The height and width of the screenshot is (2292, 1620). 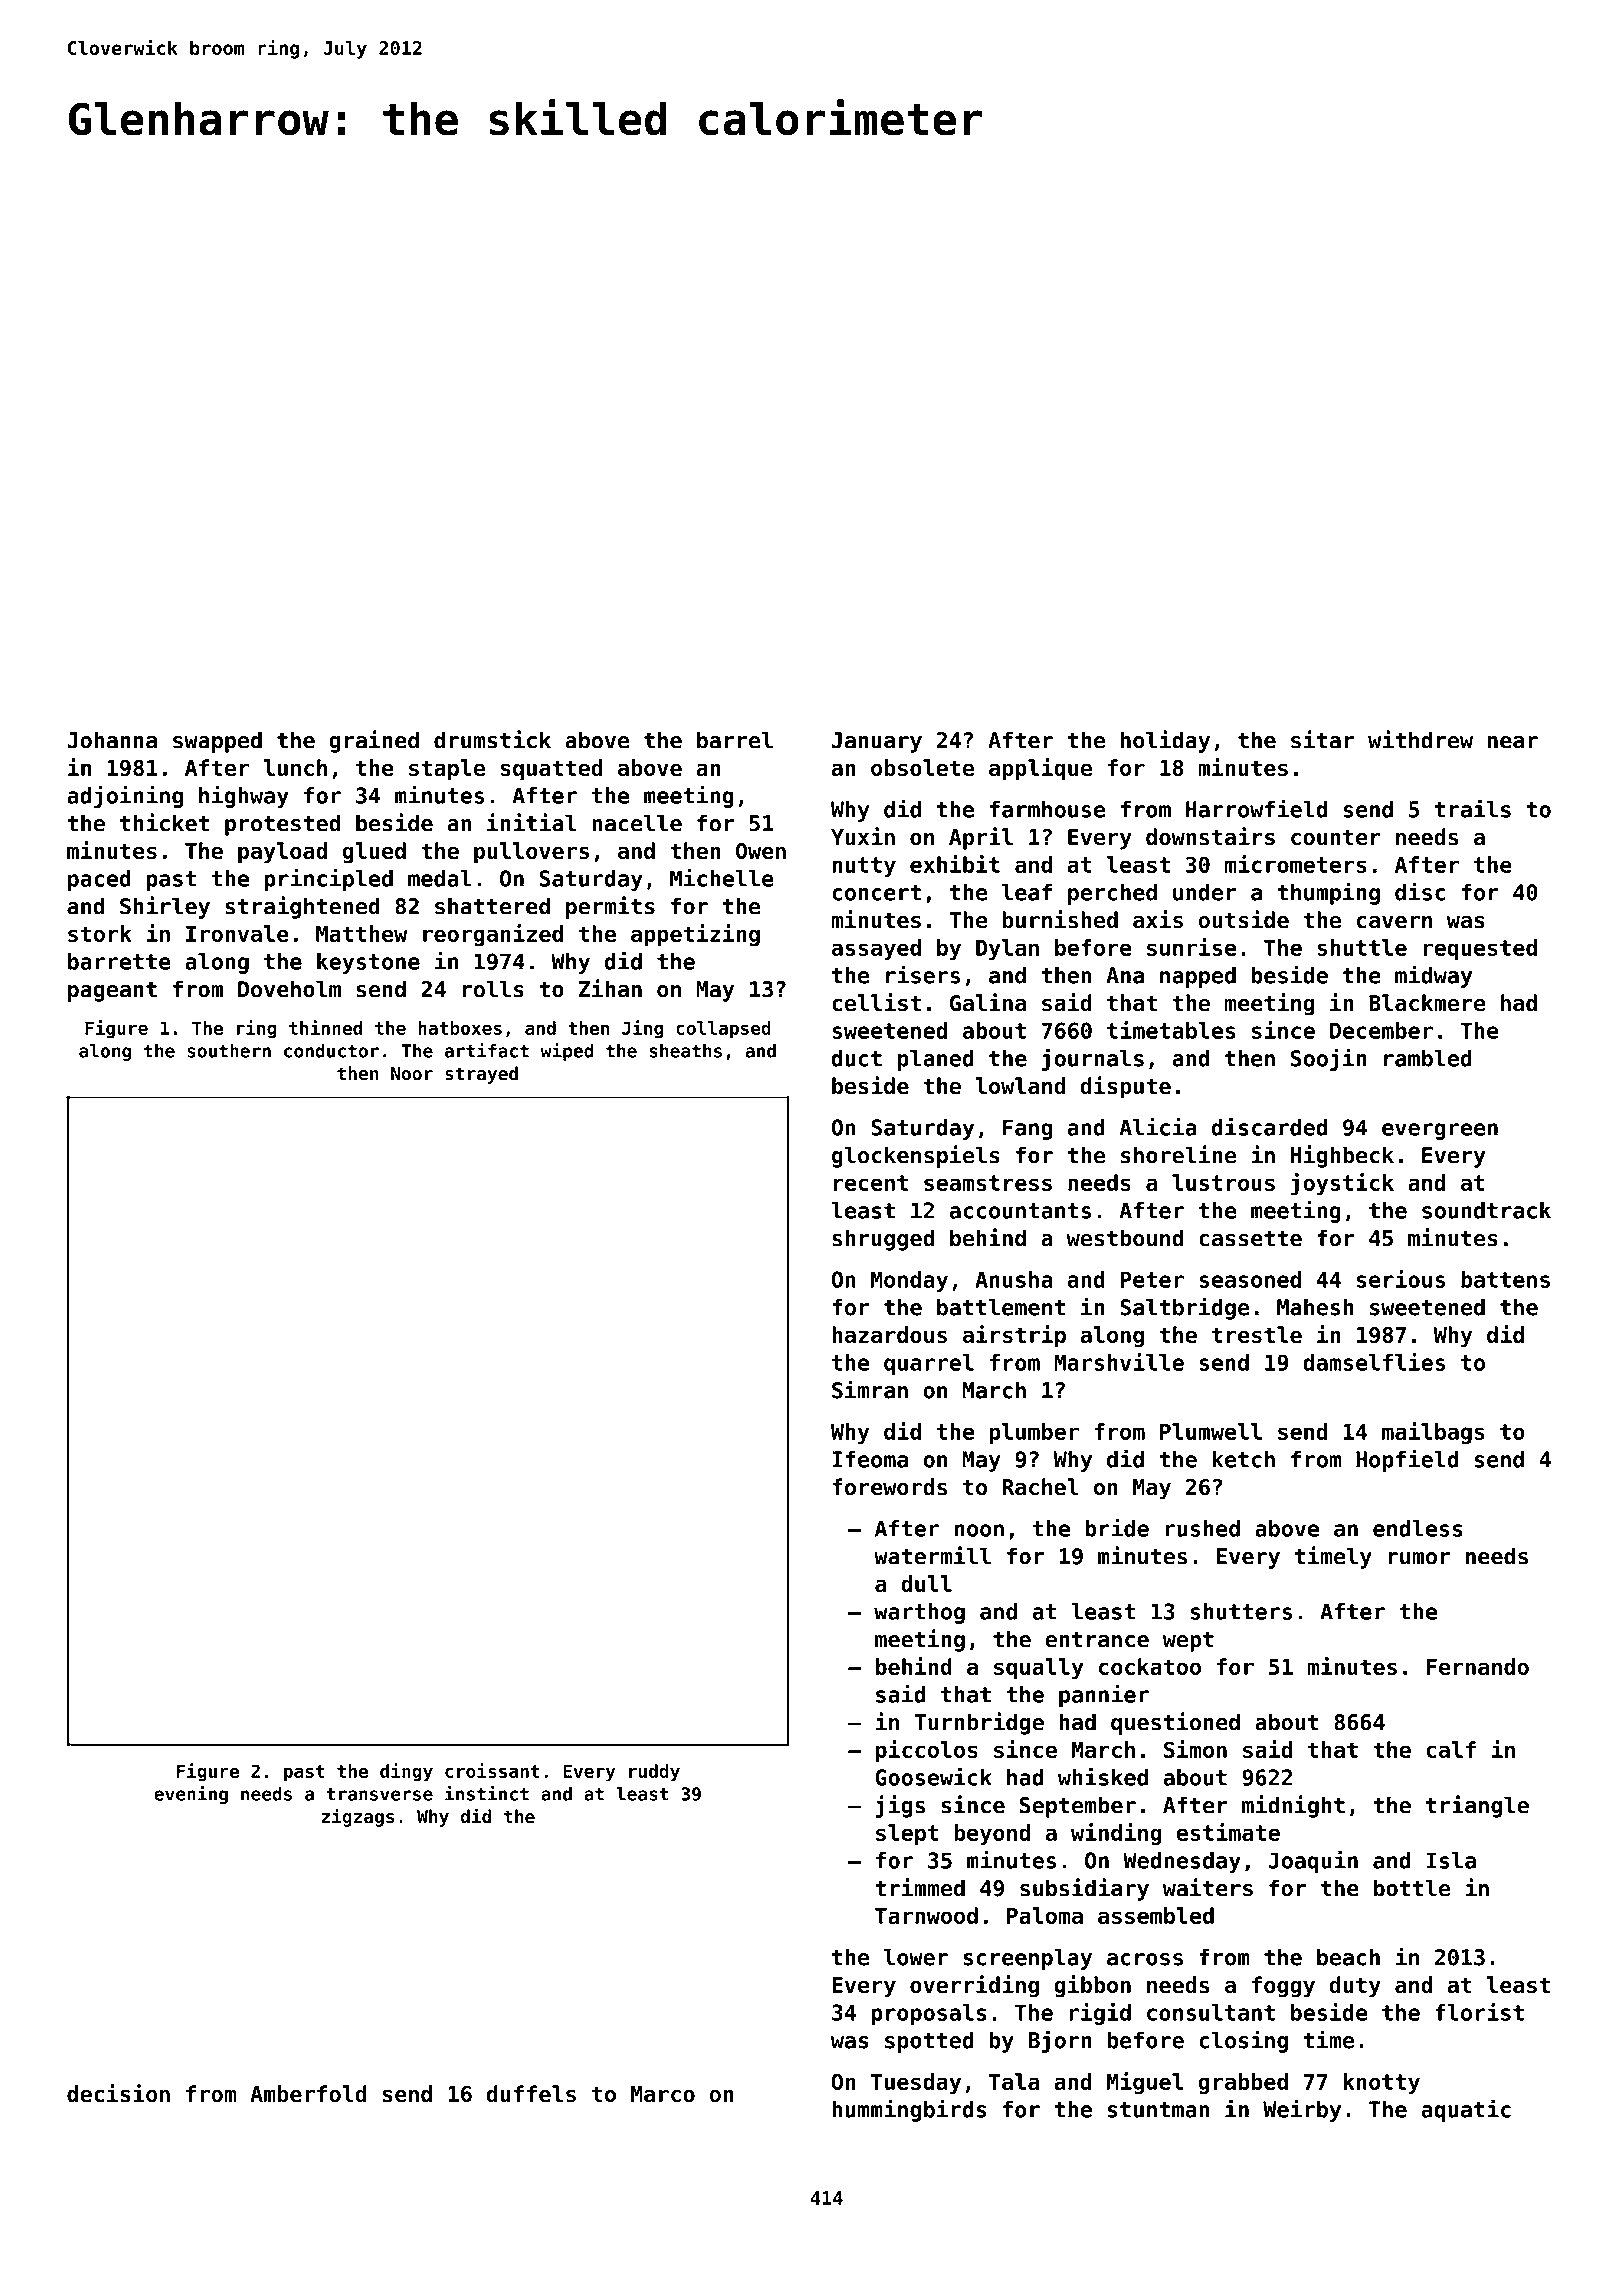 I want to click on florist, so click(x=1479, y=2012).
